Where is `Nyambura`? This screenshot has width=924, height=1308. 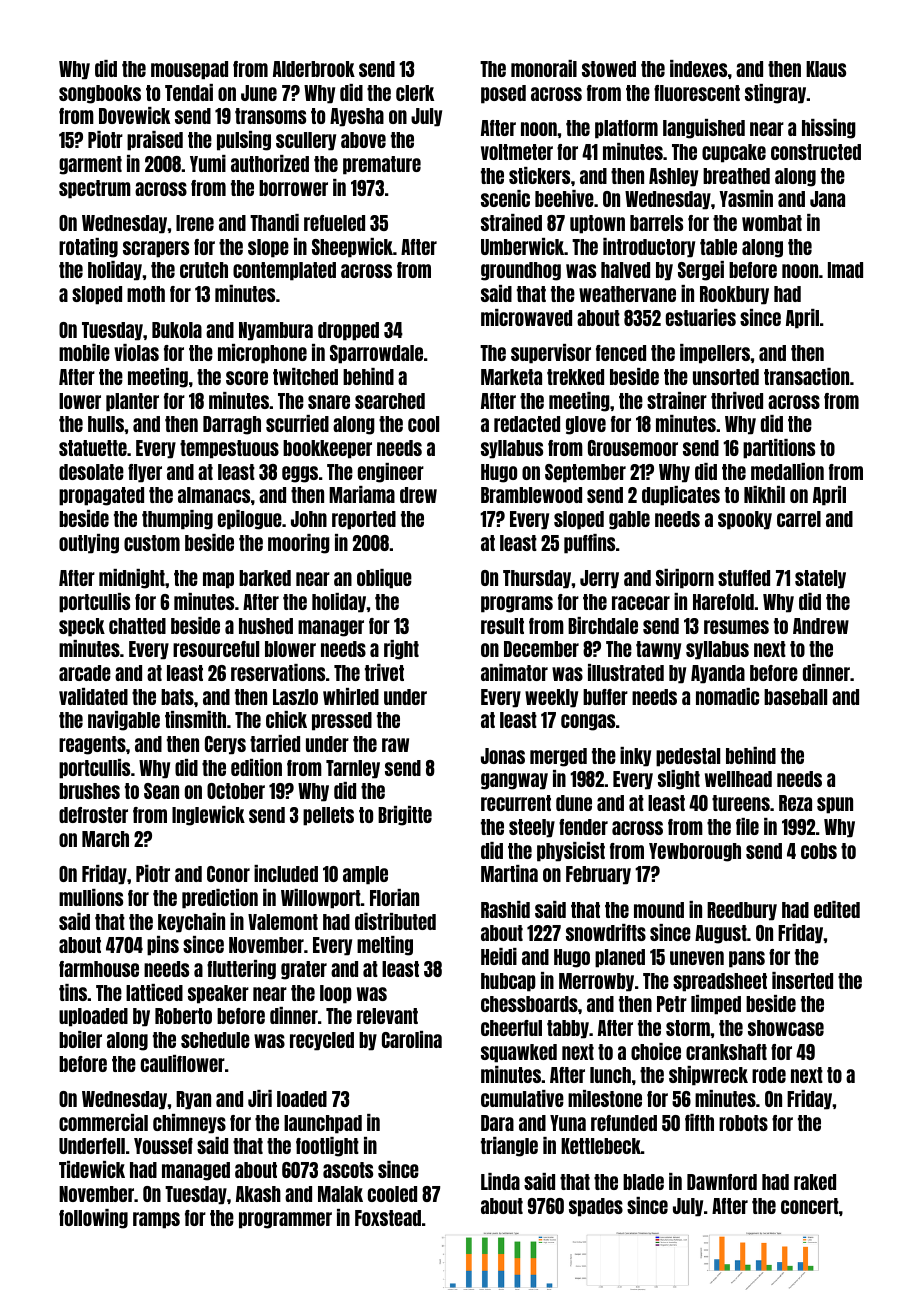
Nyambura is located at coordinates (276, 331).
